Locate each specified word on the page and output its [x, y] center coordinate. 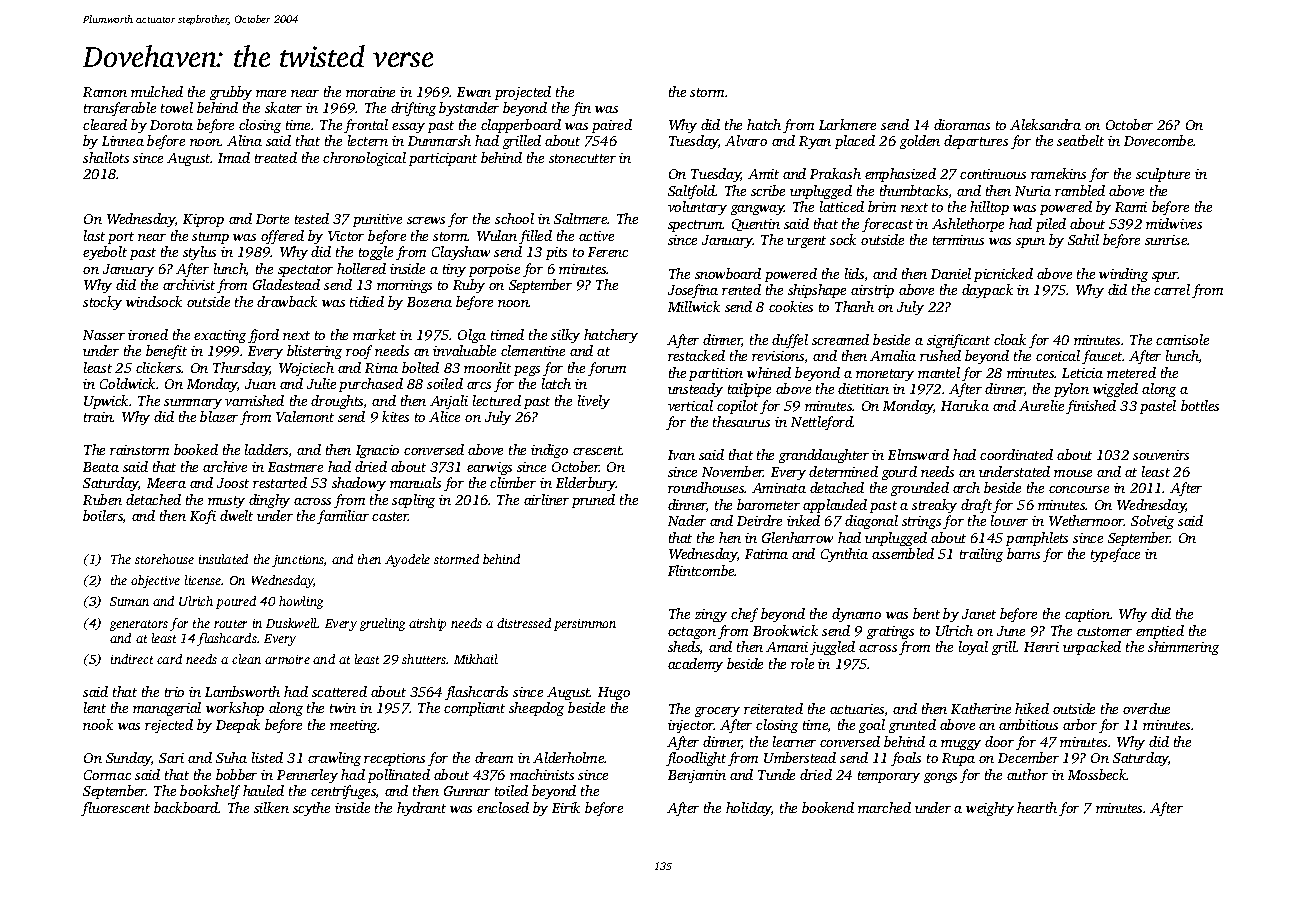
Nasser [104, 335]
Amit [763, 174]
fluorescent [115, 809]
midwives [1174, 223]
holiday [748, 809]
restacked [696, 355]
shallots [106, 157]
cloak [1010, 339]
